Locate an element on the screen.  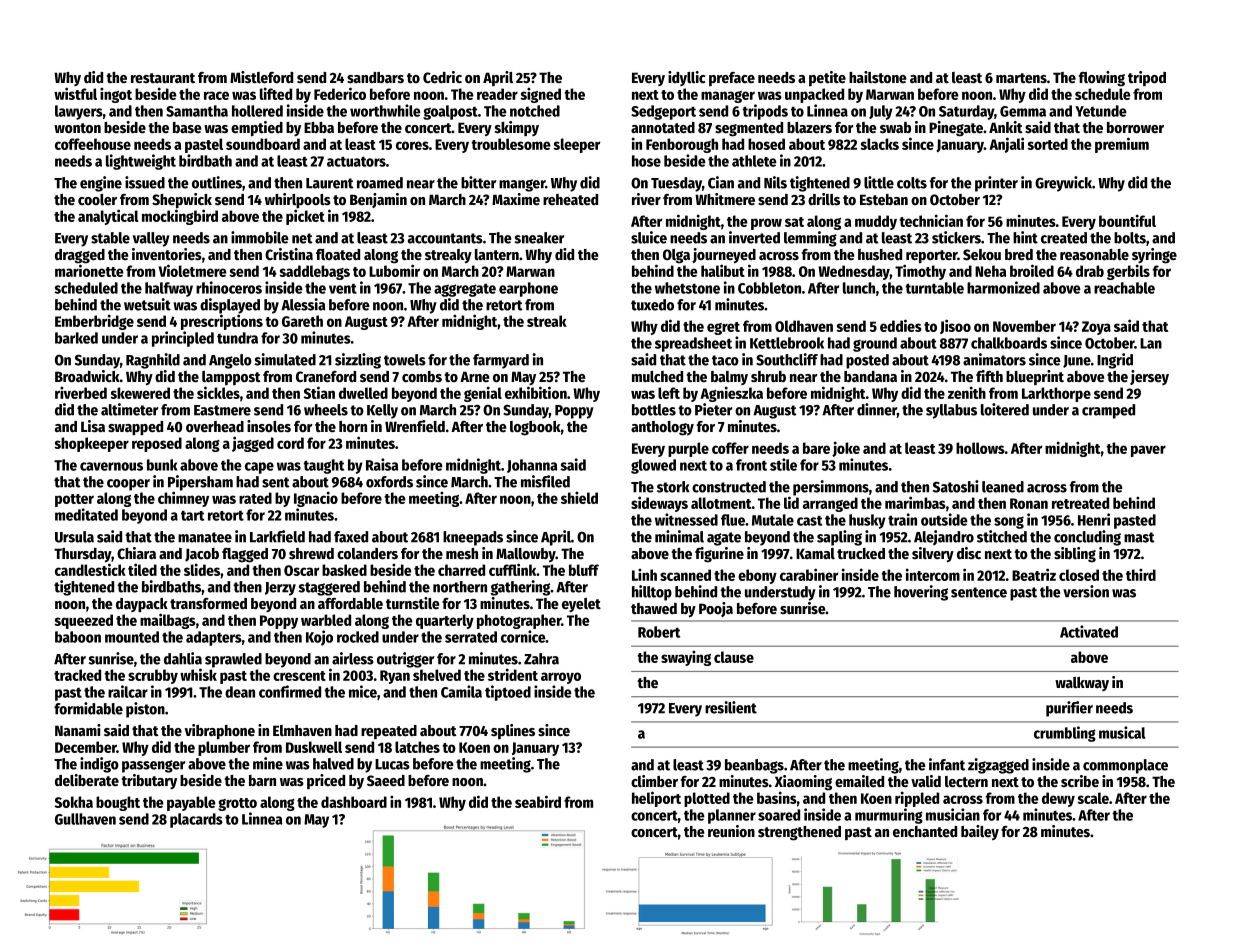
placards is located at coordinates (196, 820).
